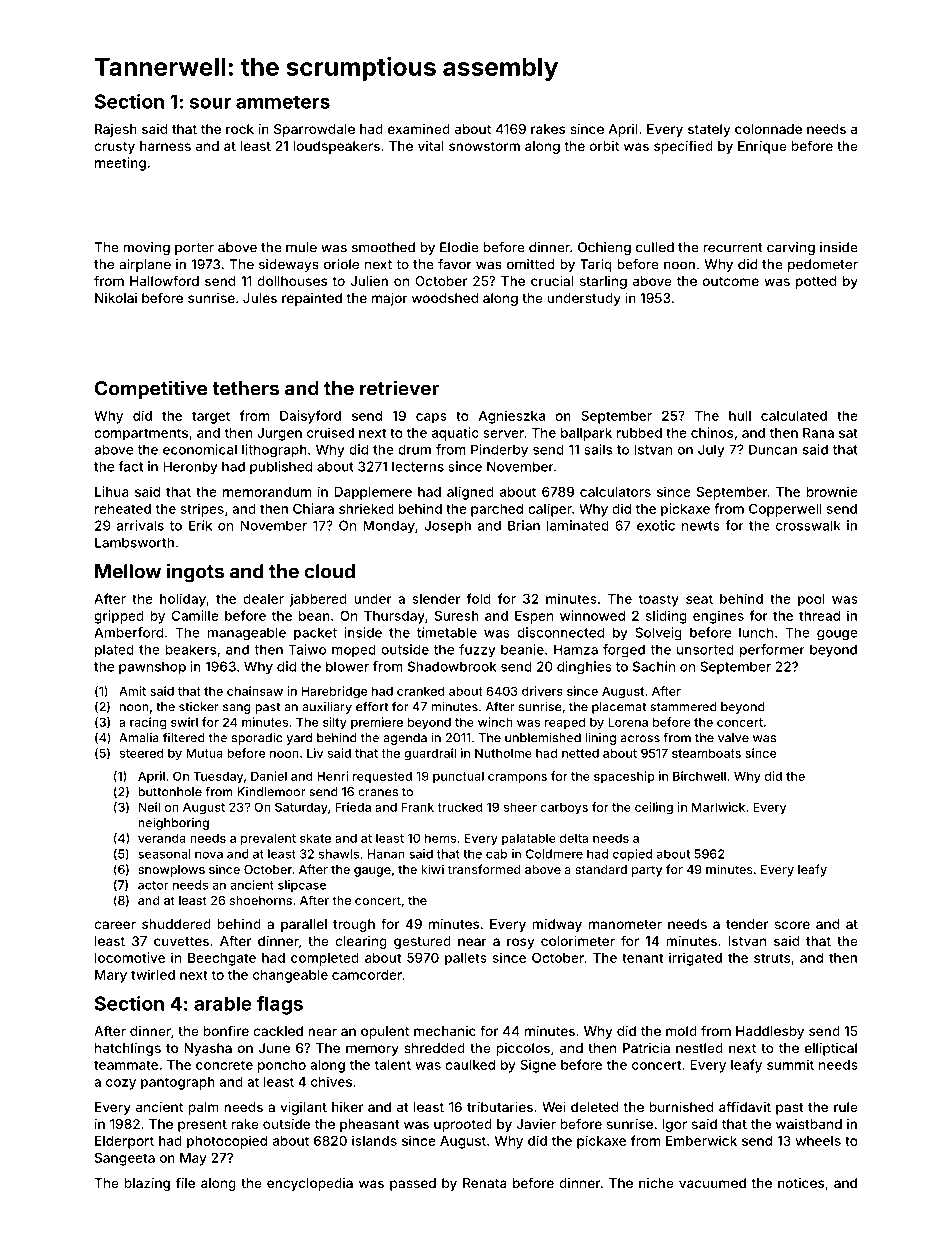 The image size is (952, 1233). What do you see at coordinates (445, 1031) in the screenshot?
I see `mechanic` at bounding box center [445, 1031].
